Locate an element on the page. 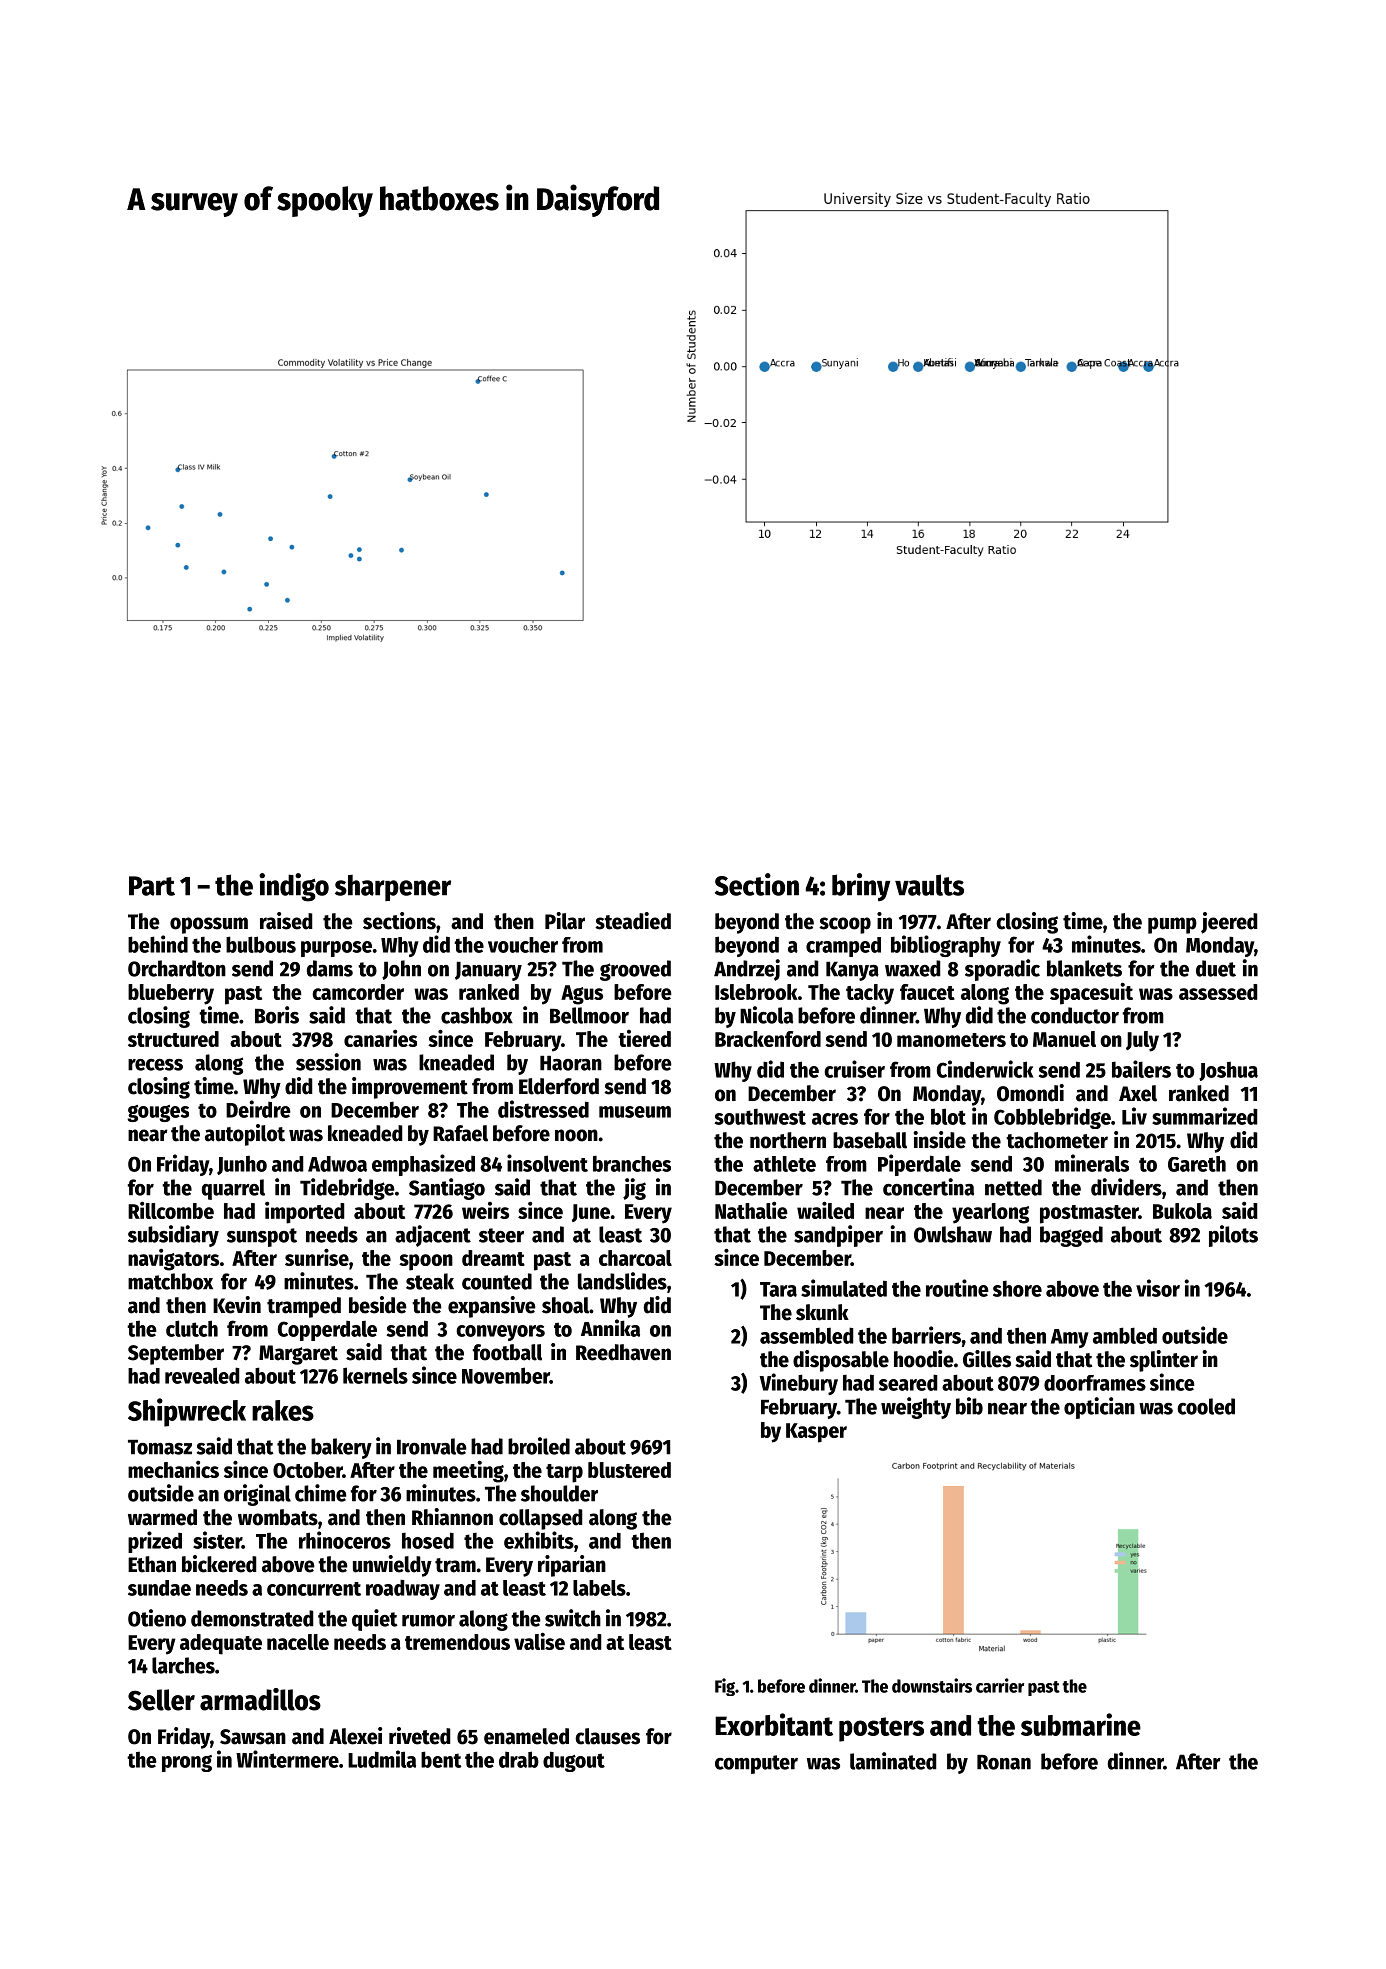 The width and height of the document is (1386, 1969). Rhiannon is located at coordinates (452, 1517).
